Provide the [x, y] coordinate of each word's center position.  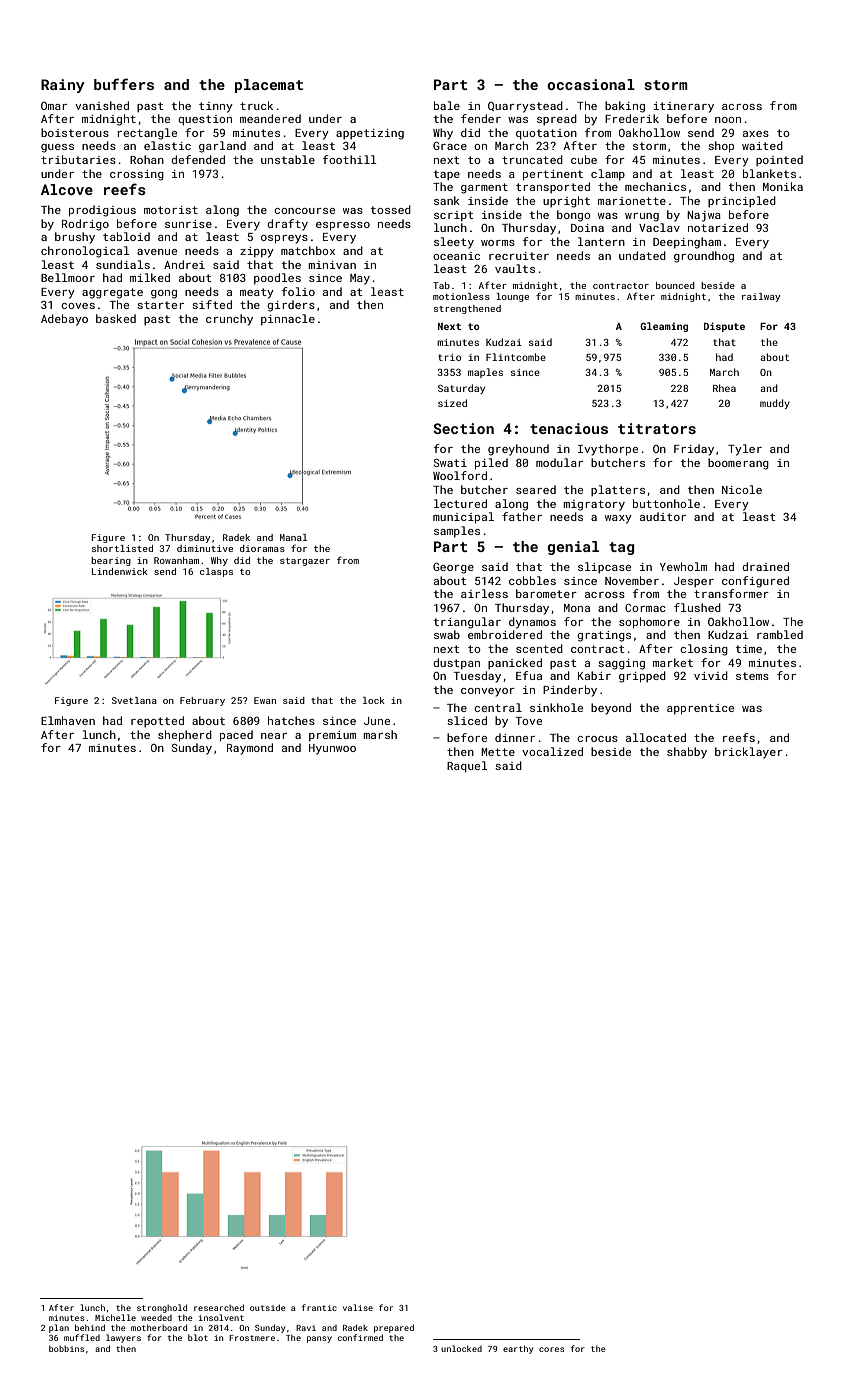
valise [358, 1307]
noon [728, 120]
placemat [269, 86]
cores [551, 1349]
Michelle [115, 1317]
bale [447, 105]
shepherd [185, 736]
